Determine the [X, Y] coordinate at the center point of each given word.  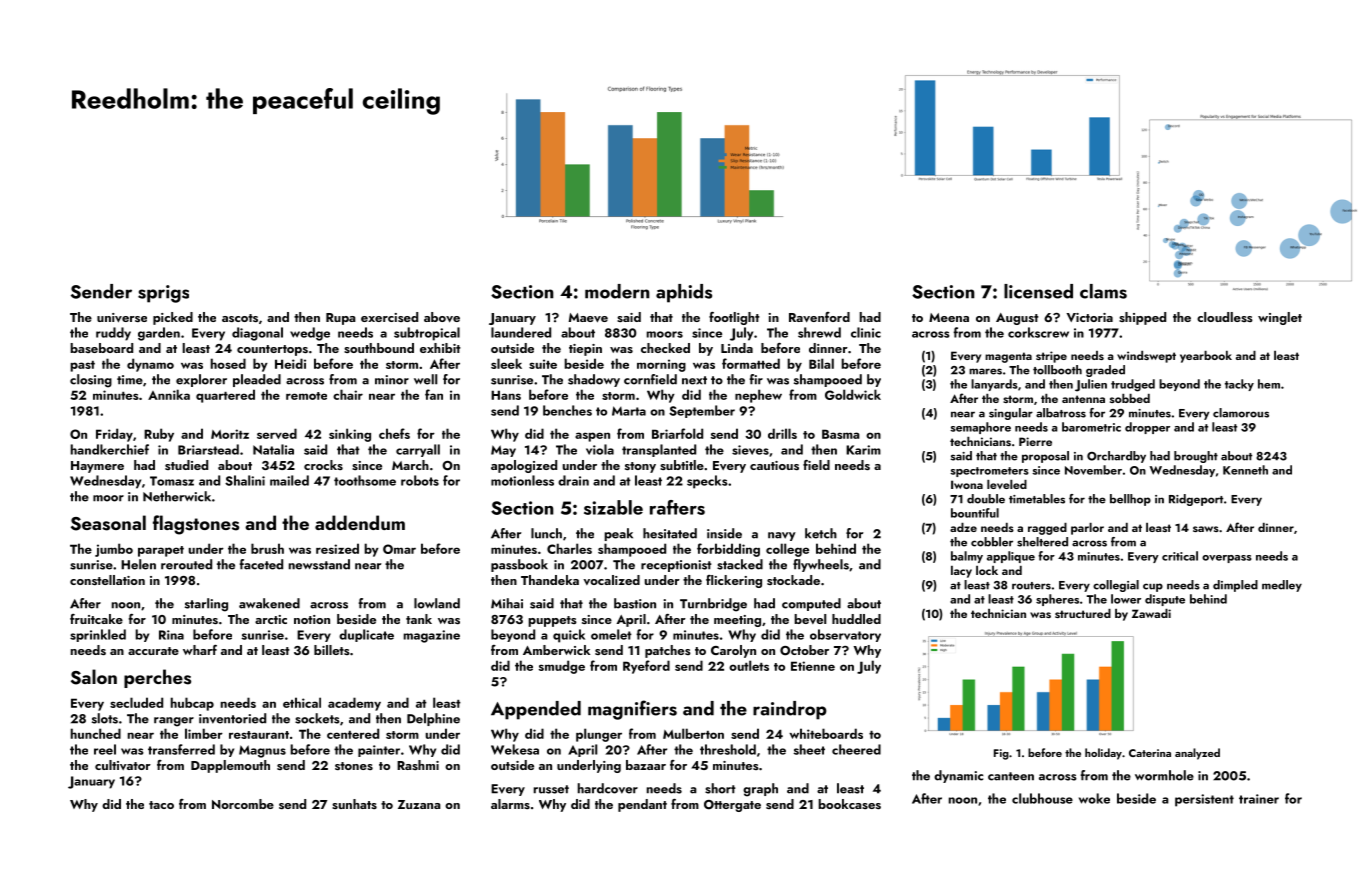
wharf [200, 650]
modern [617, 291]
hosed [228, 363]
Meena [949, 317]
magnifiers [632, 710]
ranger [174, 722]
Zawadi [1151, 613]
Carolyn [733, 651]
